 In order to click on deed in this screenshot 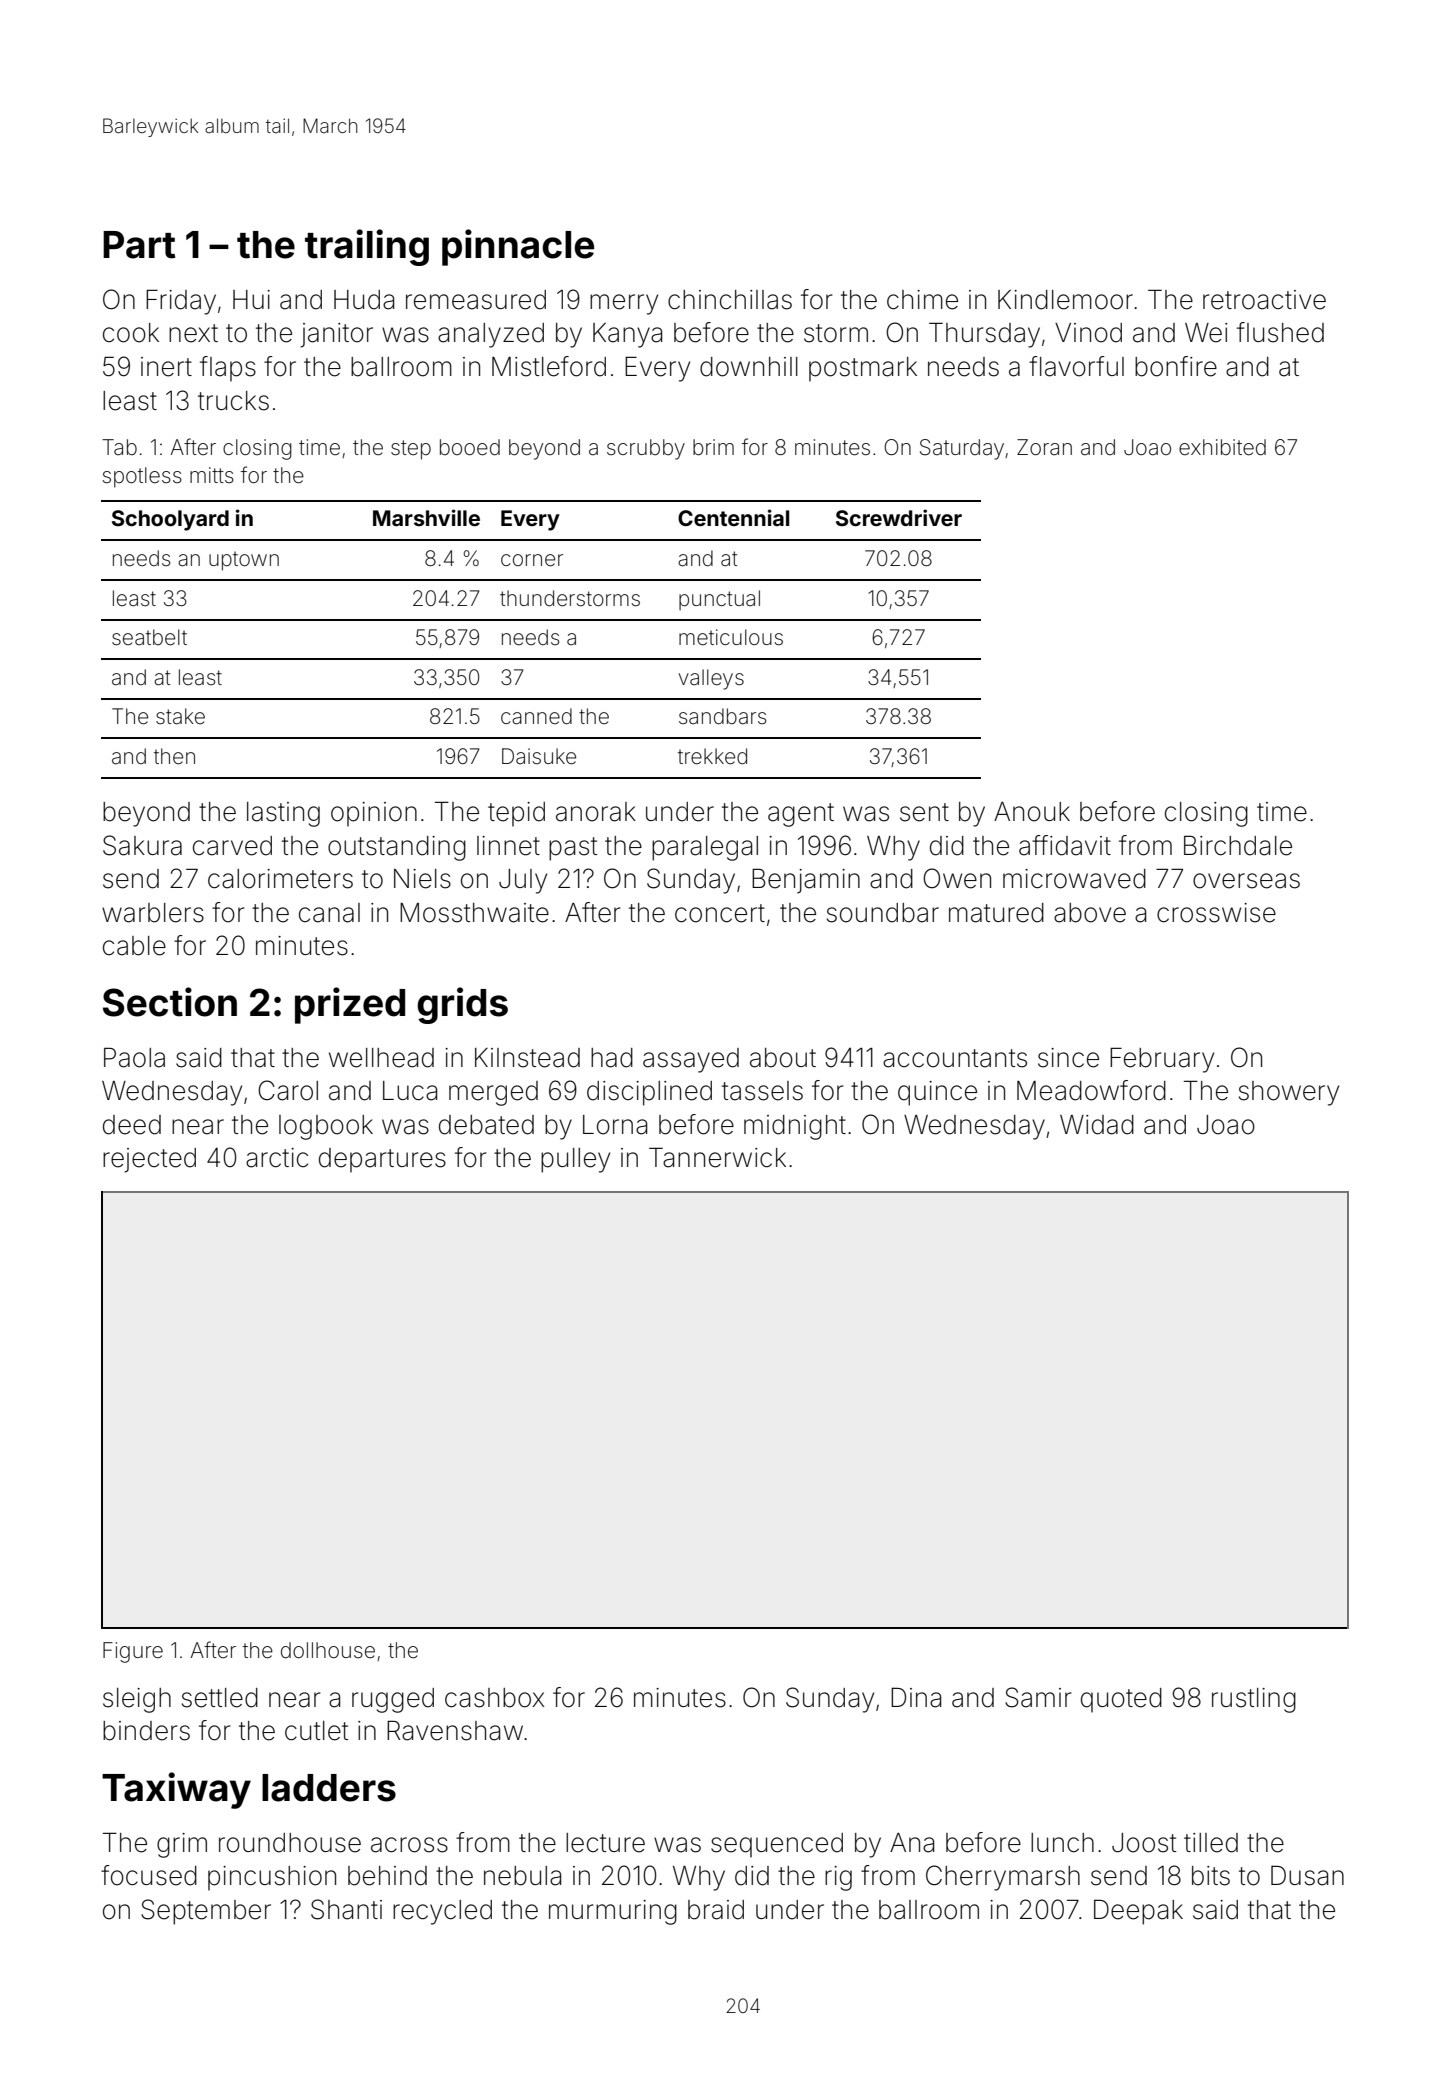, I will do `click(132, 1125)`.
